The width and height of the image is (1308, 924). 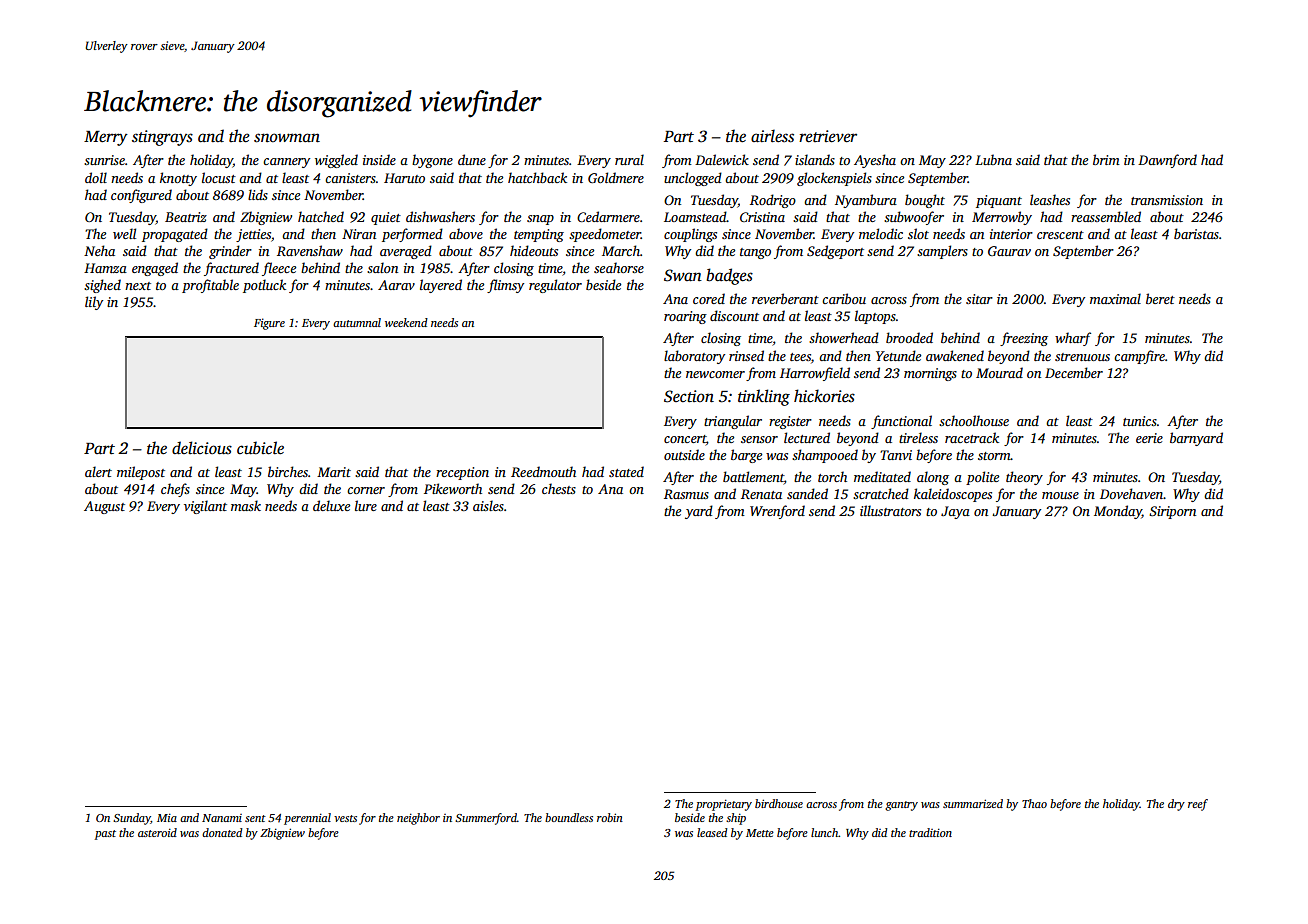 I want to click on donated, so click(x=222, y=832).
